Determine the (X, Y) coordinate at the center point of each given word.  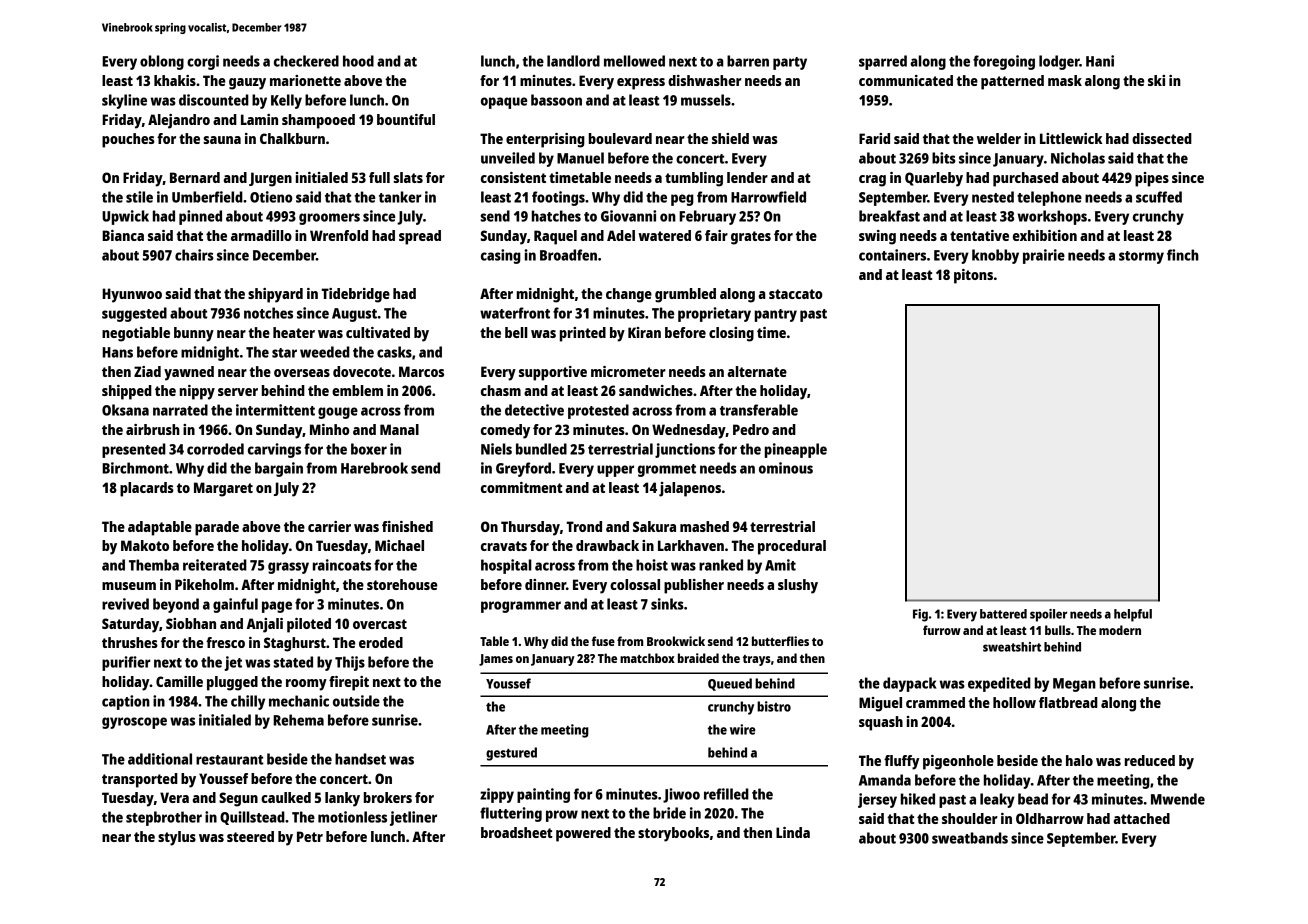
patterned (1012, 82)
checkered (306, 61)
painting (543, 795)
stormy (1141, 257)
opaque (504, 103)
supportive (553, 373)
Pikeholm (204, 584)
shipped (127, 392)
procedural (792, 547)
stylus (177, 838)
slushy (798, 586)
